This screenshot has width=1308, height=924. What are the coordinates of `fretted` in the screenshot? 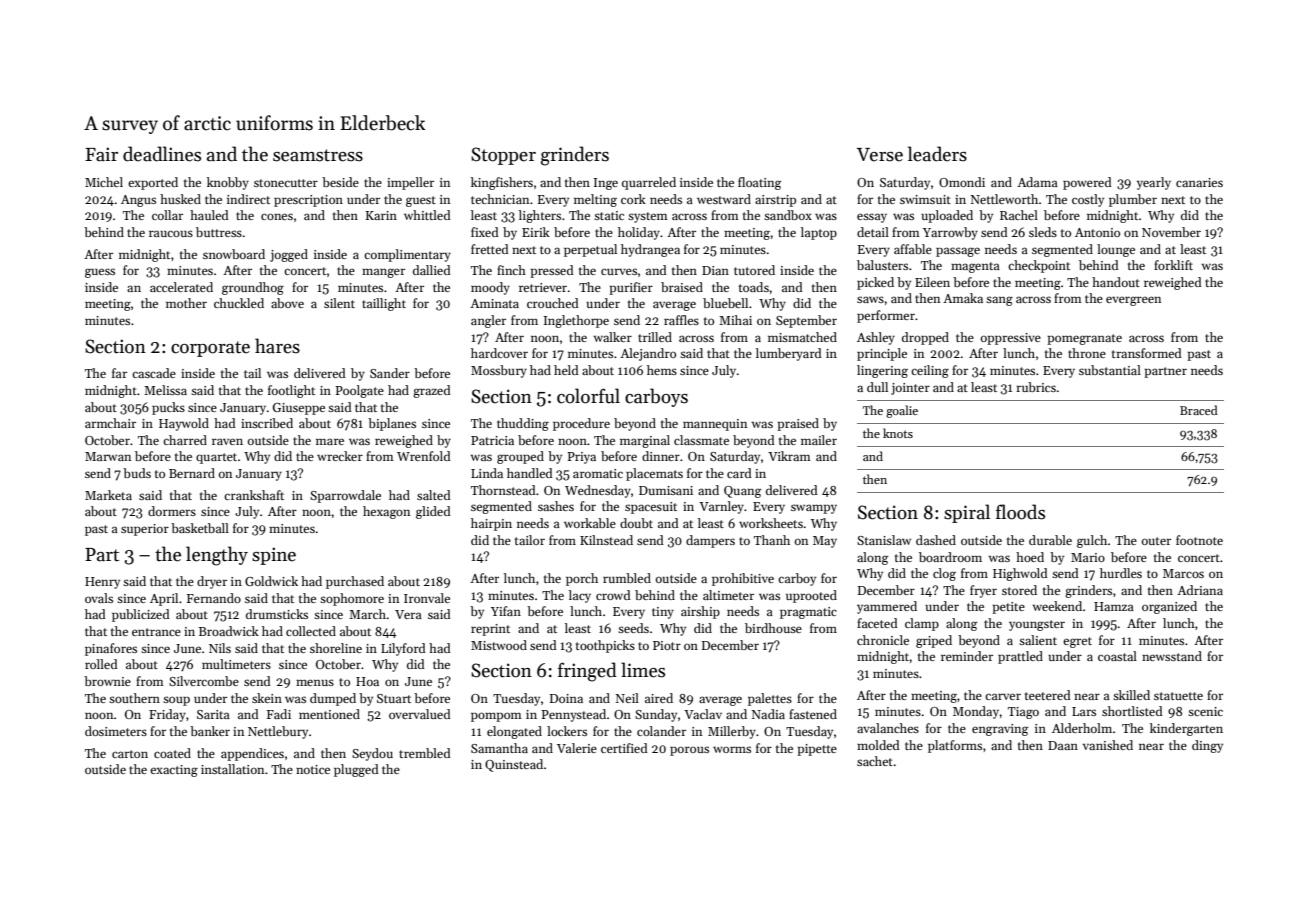 It's located at (490, 249).
